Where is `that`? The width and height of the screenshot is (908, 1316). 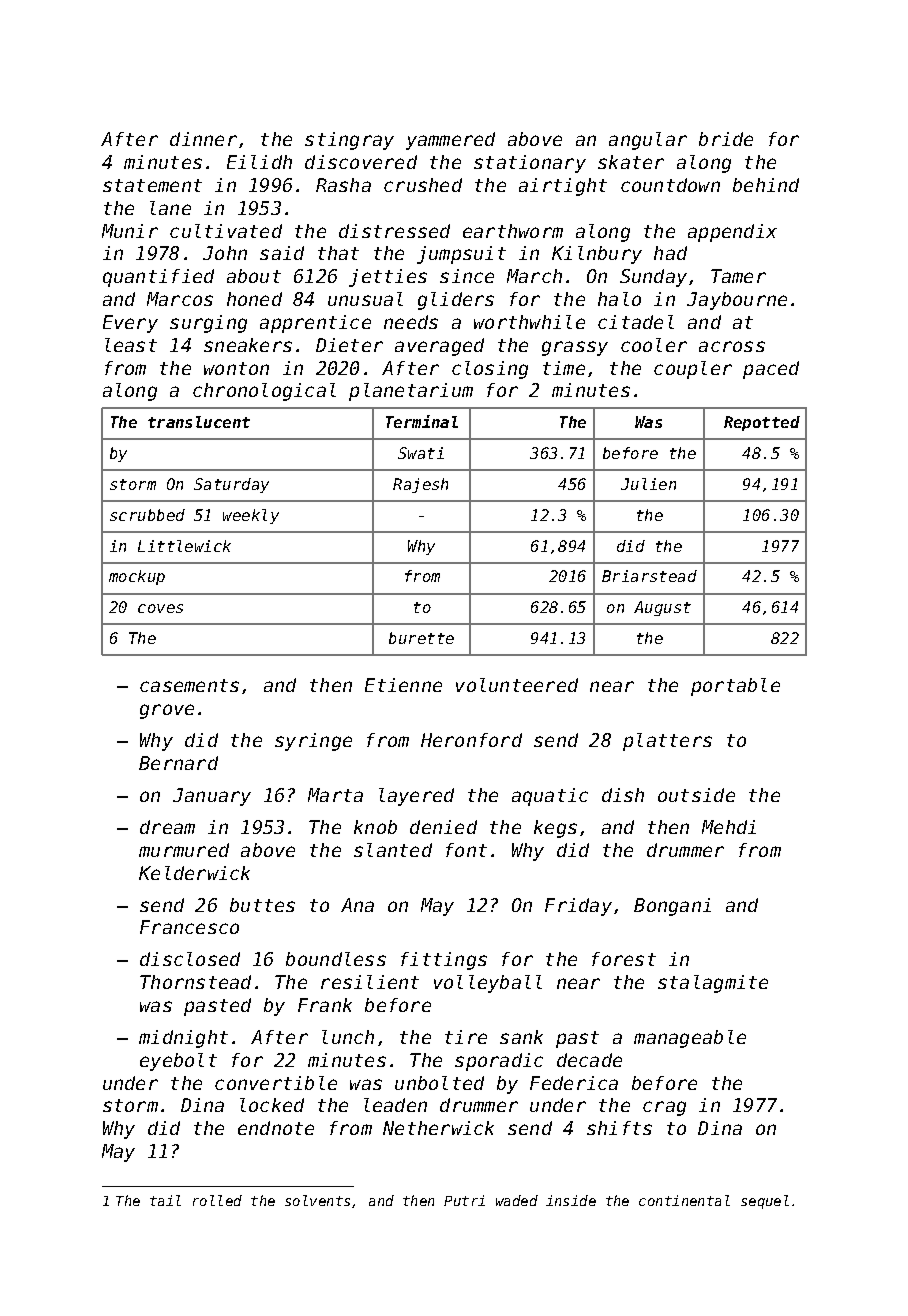
that is located at coordinates (338, 253).
